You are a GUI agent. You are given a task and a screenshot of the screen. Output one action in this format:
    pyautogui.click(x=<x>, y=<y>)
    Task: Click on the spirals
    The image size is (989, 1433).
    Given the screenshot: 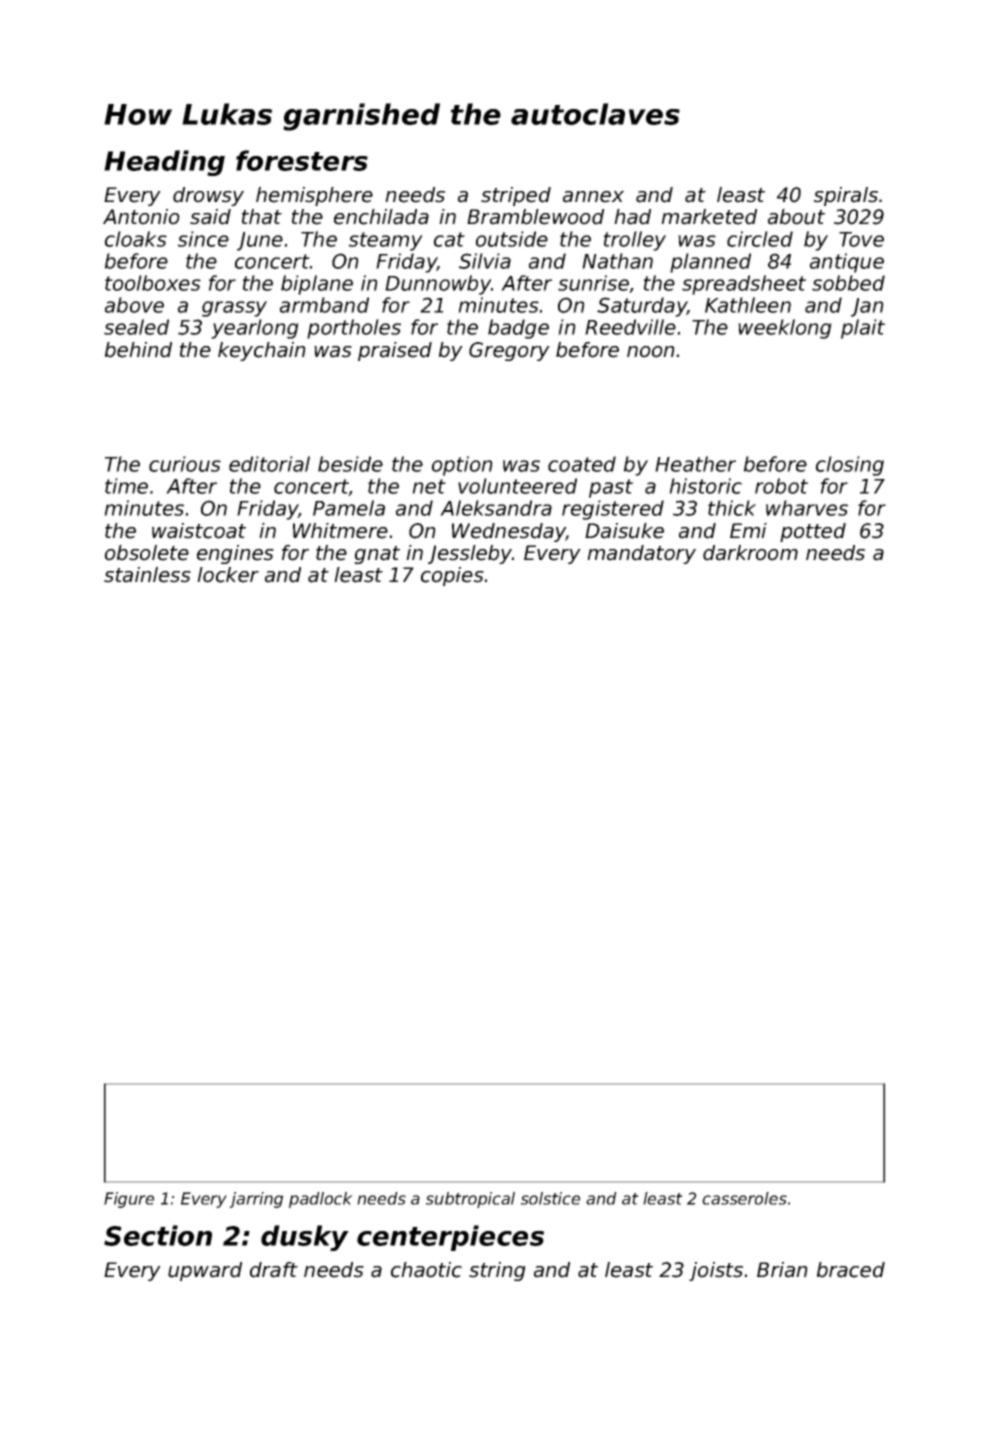 What is the action you would take?
    pyautogui.click(x=846, y=196)
